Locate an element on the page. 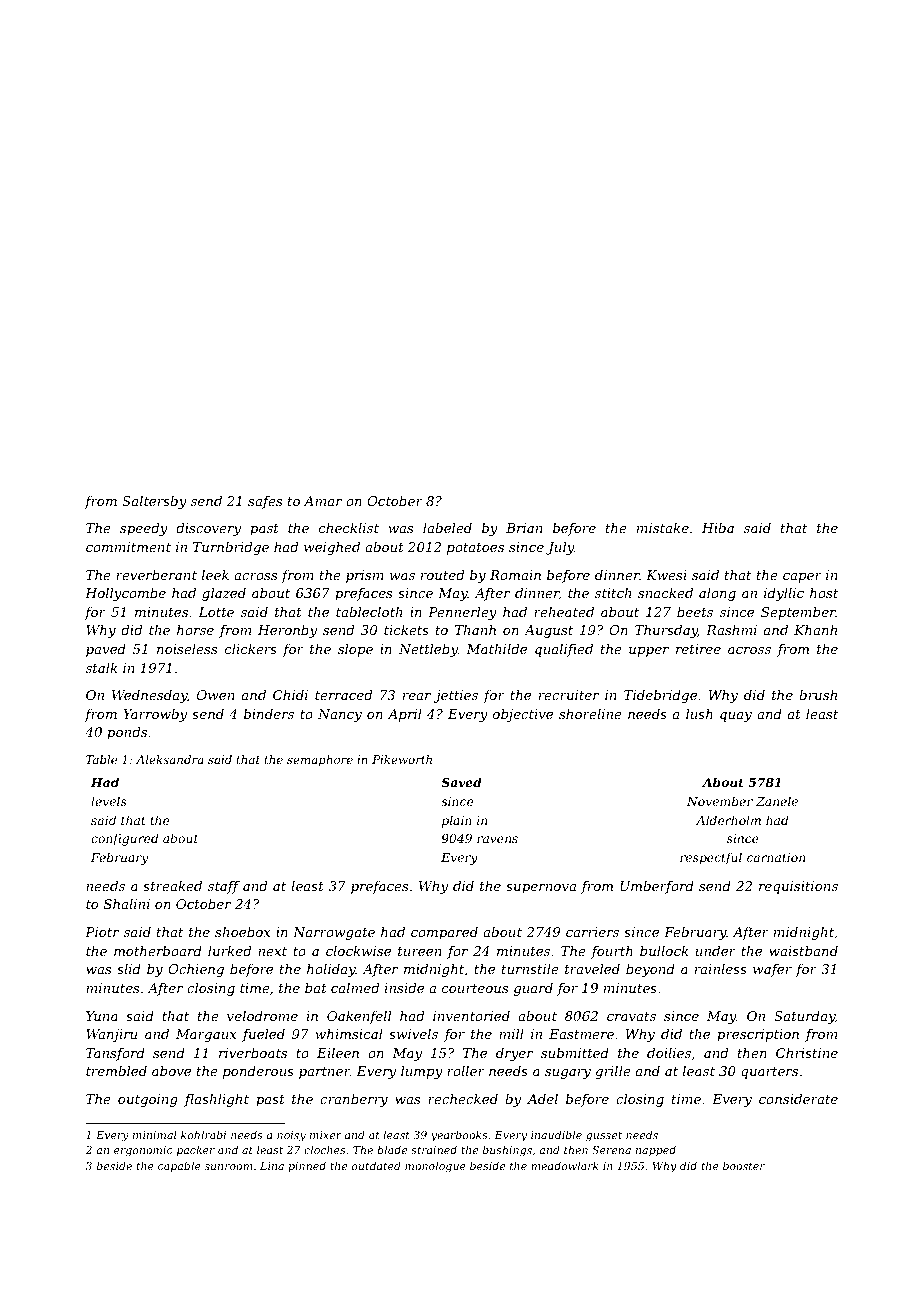  lumpy is located at coordinates (422, 1072).
